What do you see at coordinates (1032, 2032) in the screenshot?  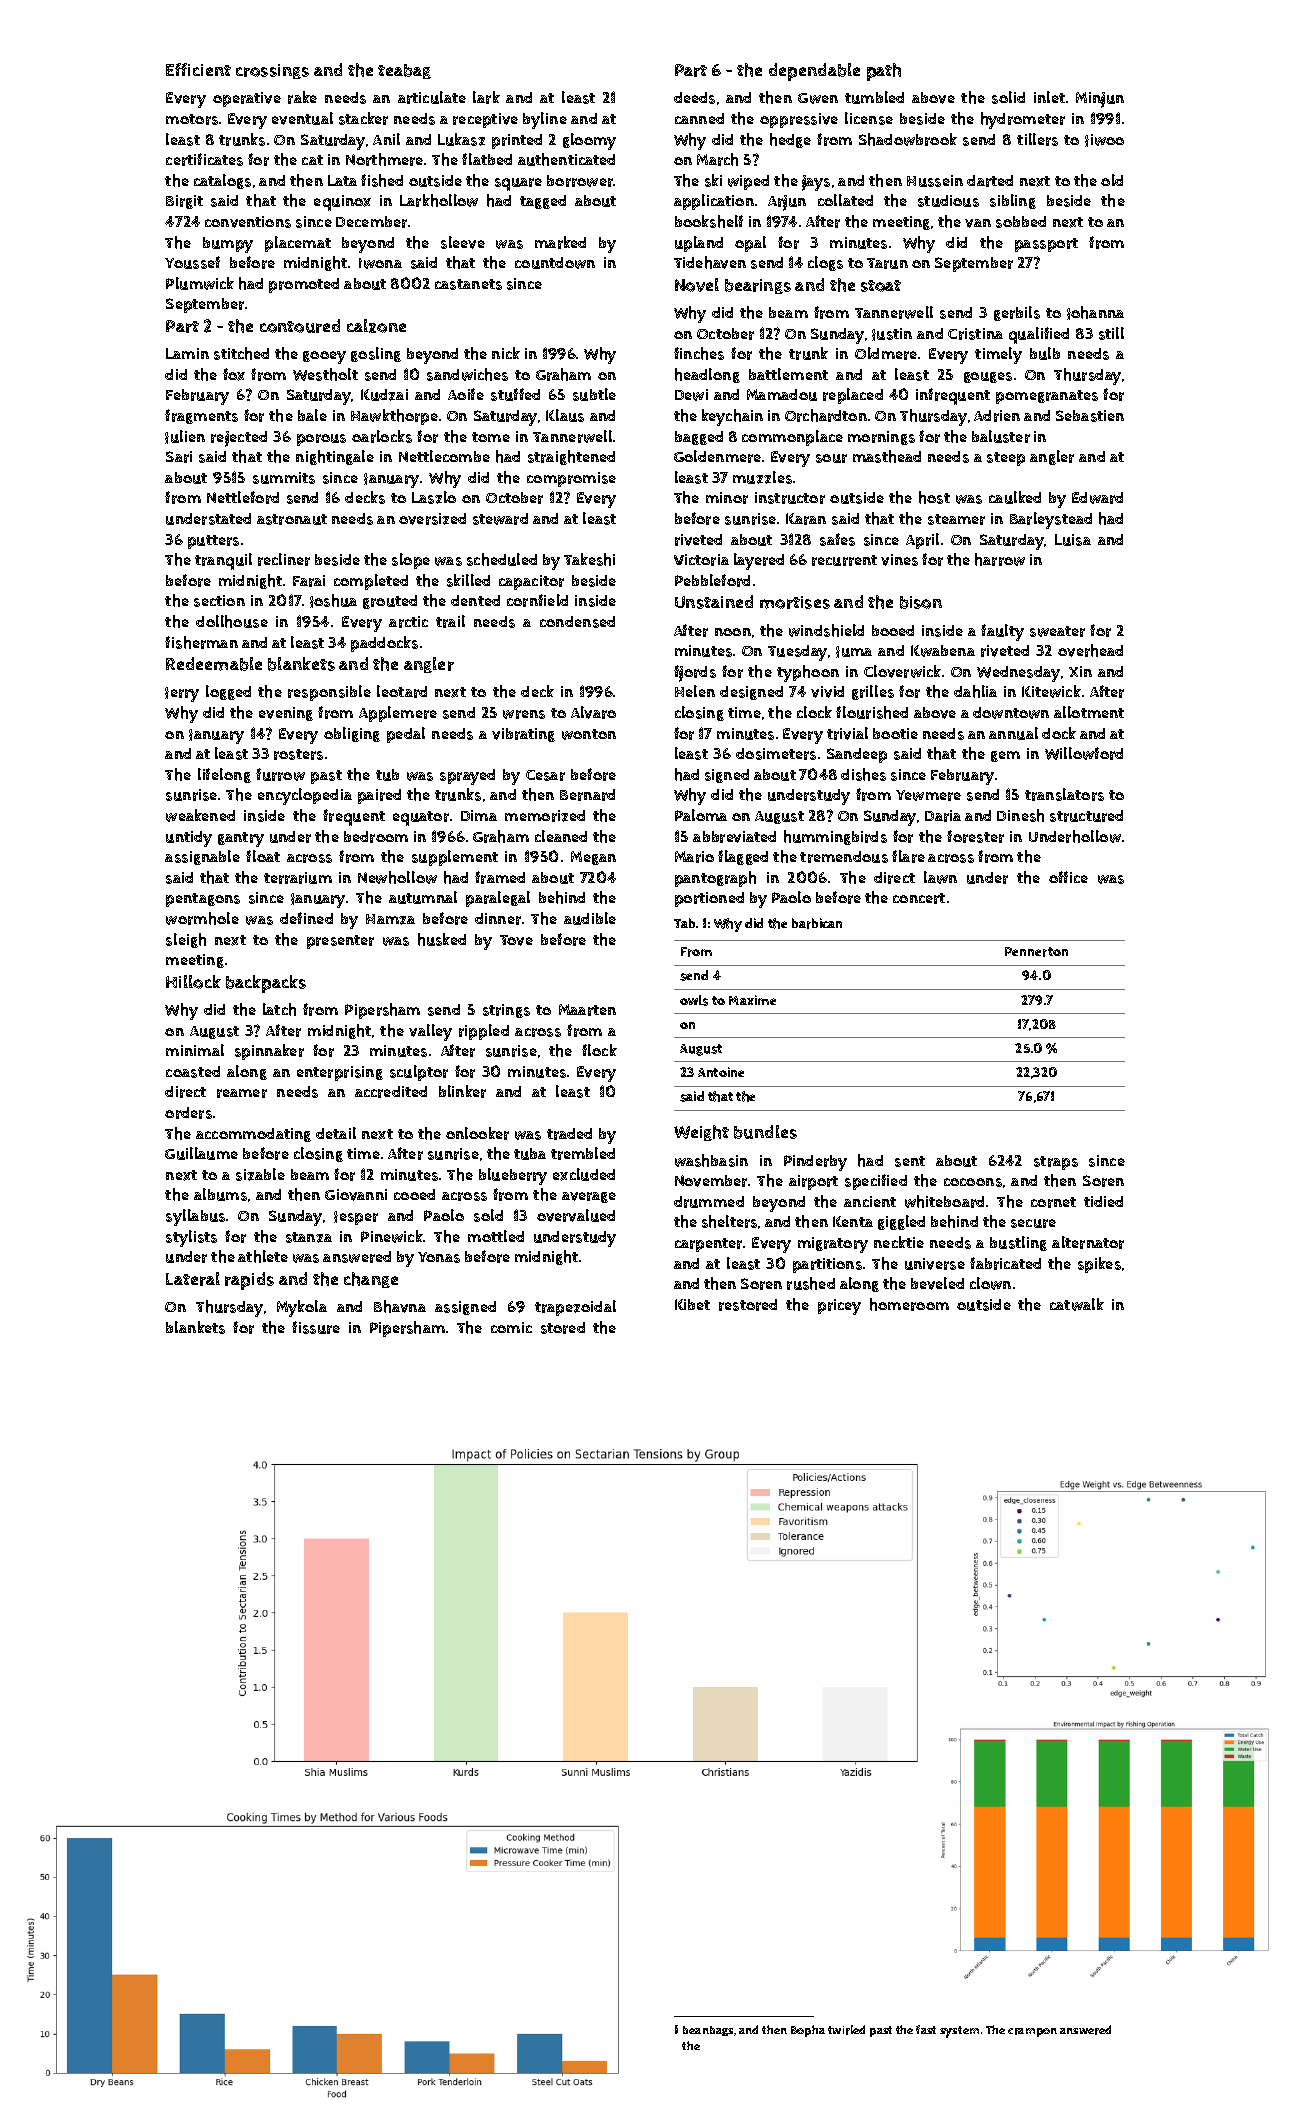 I see `crampon` at bounding box center [1032, 2032].
